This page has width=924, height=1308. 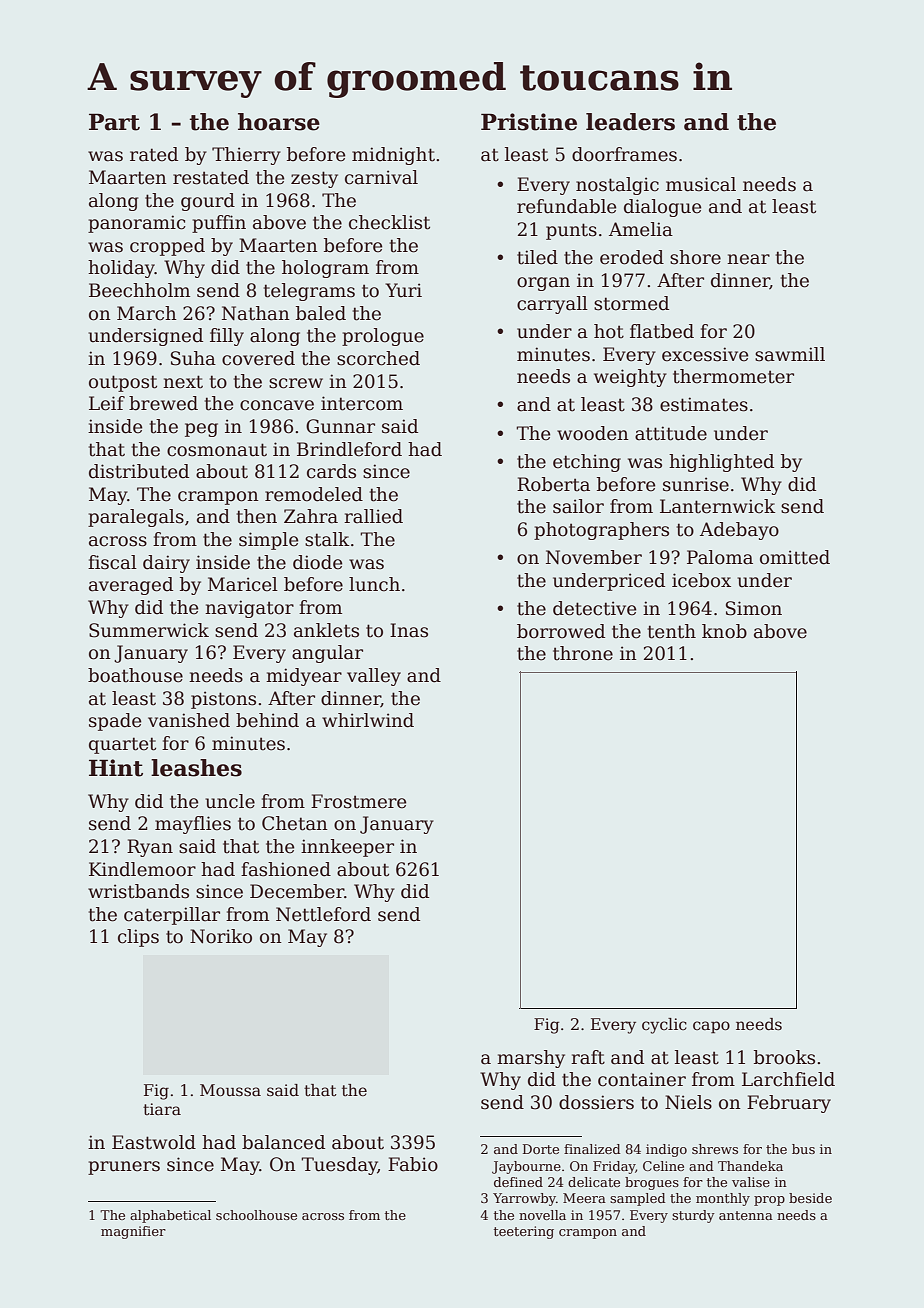 What do you see at coordinates (583, 653) in the page?
I see `throne` at bounding box center [583, 653].
